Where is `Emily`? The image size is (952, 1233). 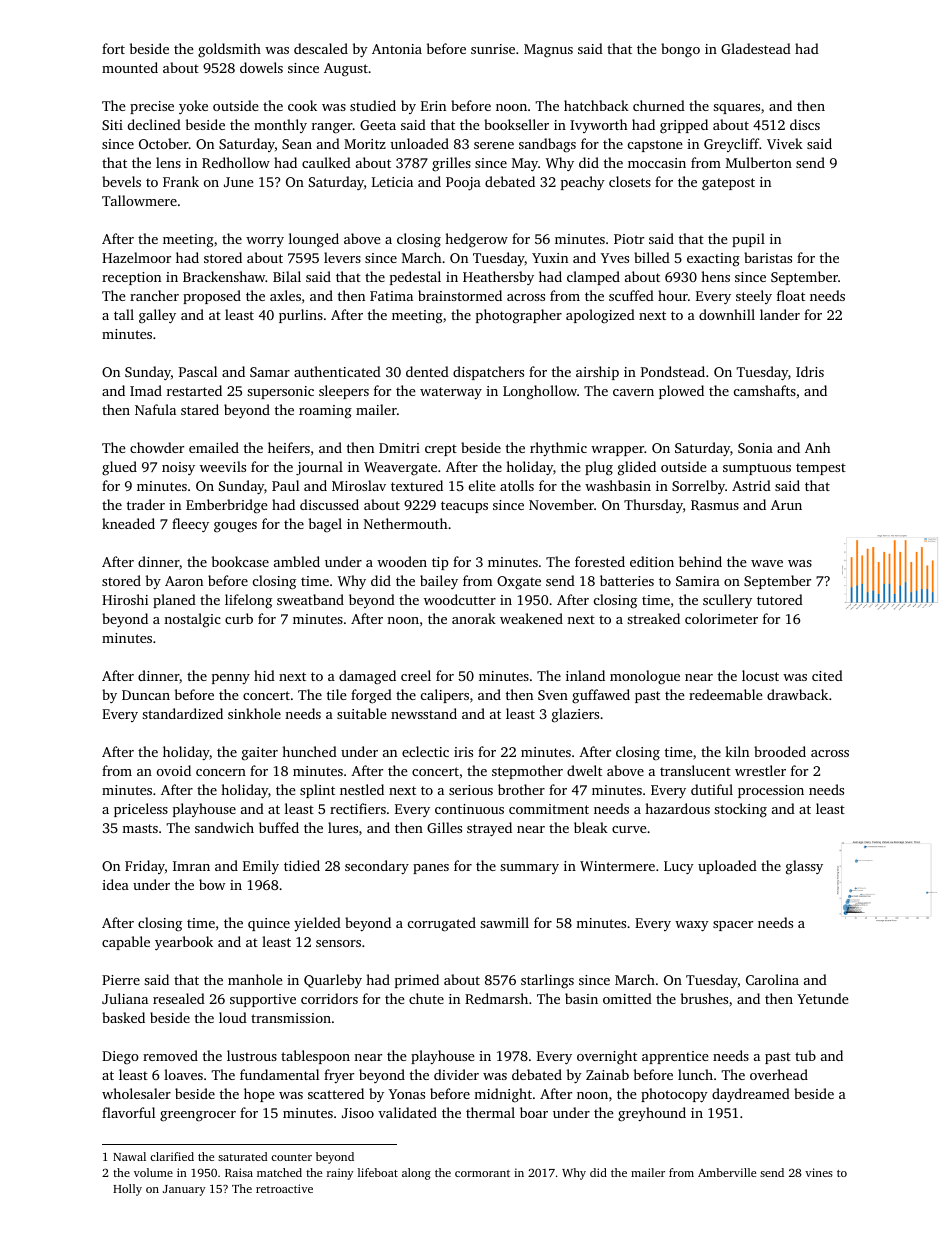 Emily is located at coordinates (261, 867).
